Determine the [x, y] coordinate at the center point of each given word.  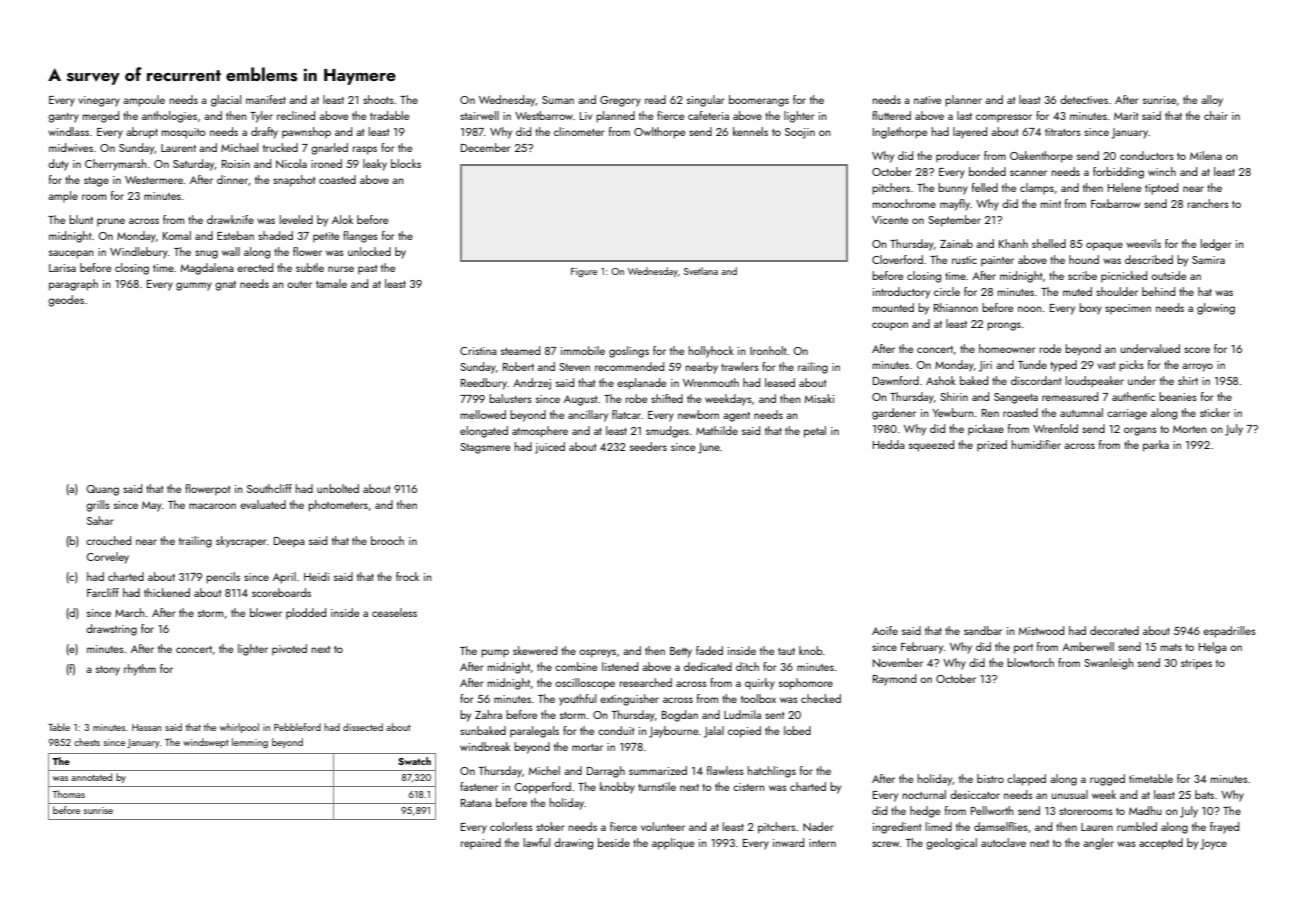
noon [1030, 309]
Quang [103, 490]
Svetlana [701, 271]
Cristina [478, 351]
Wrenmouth [711, 382]
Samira [1208, 260]
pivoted [289, 649]
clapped [1026, 780]
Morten [1190, 429]
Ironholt [768, 350]
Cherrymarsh [116, 165]
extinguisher [629, 700]
